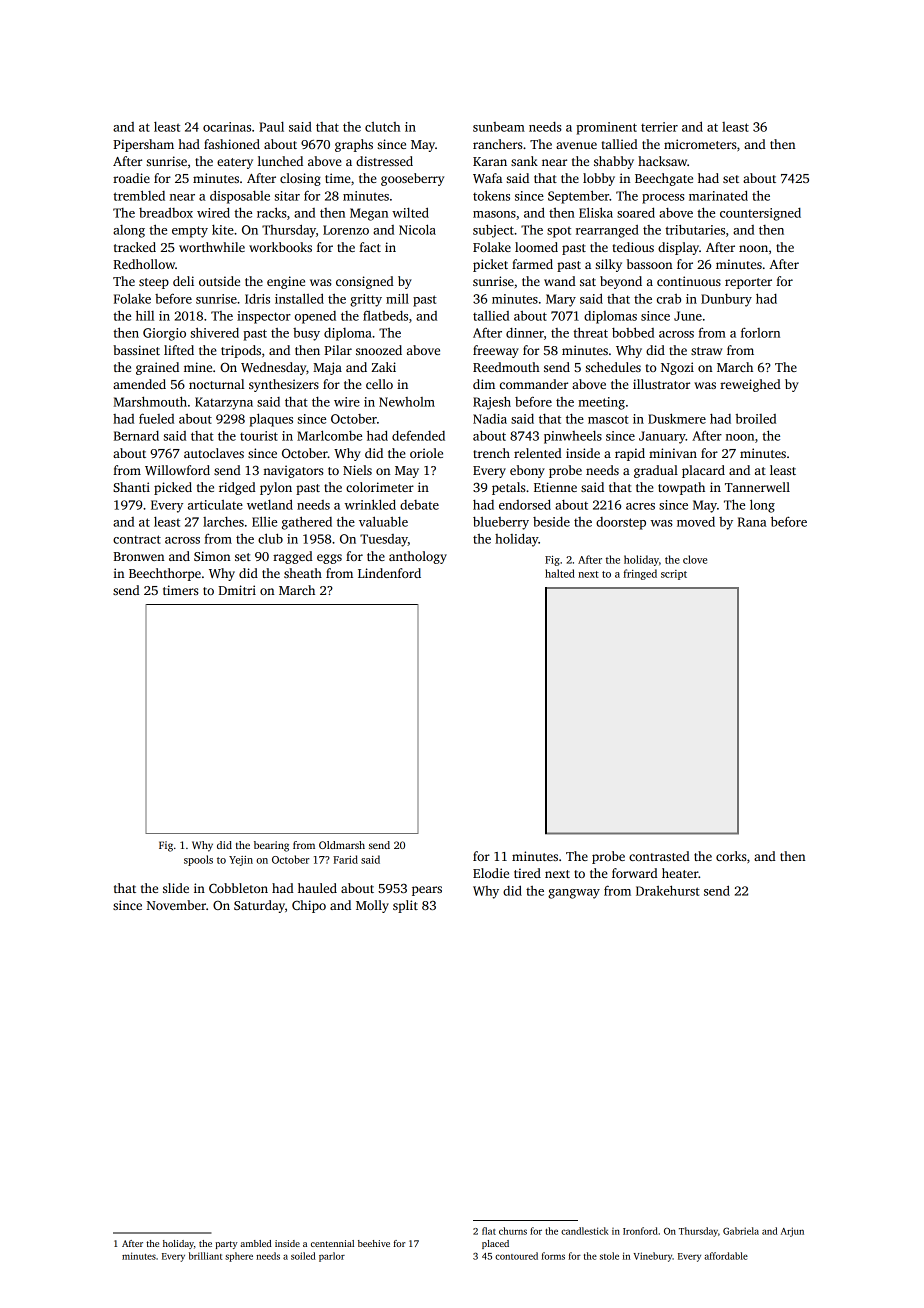 The width and height of the page is (924, 1308). Describe the element at coordinates (680, 873) in the page. I see `heater` at that location.
